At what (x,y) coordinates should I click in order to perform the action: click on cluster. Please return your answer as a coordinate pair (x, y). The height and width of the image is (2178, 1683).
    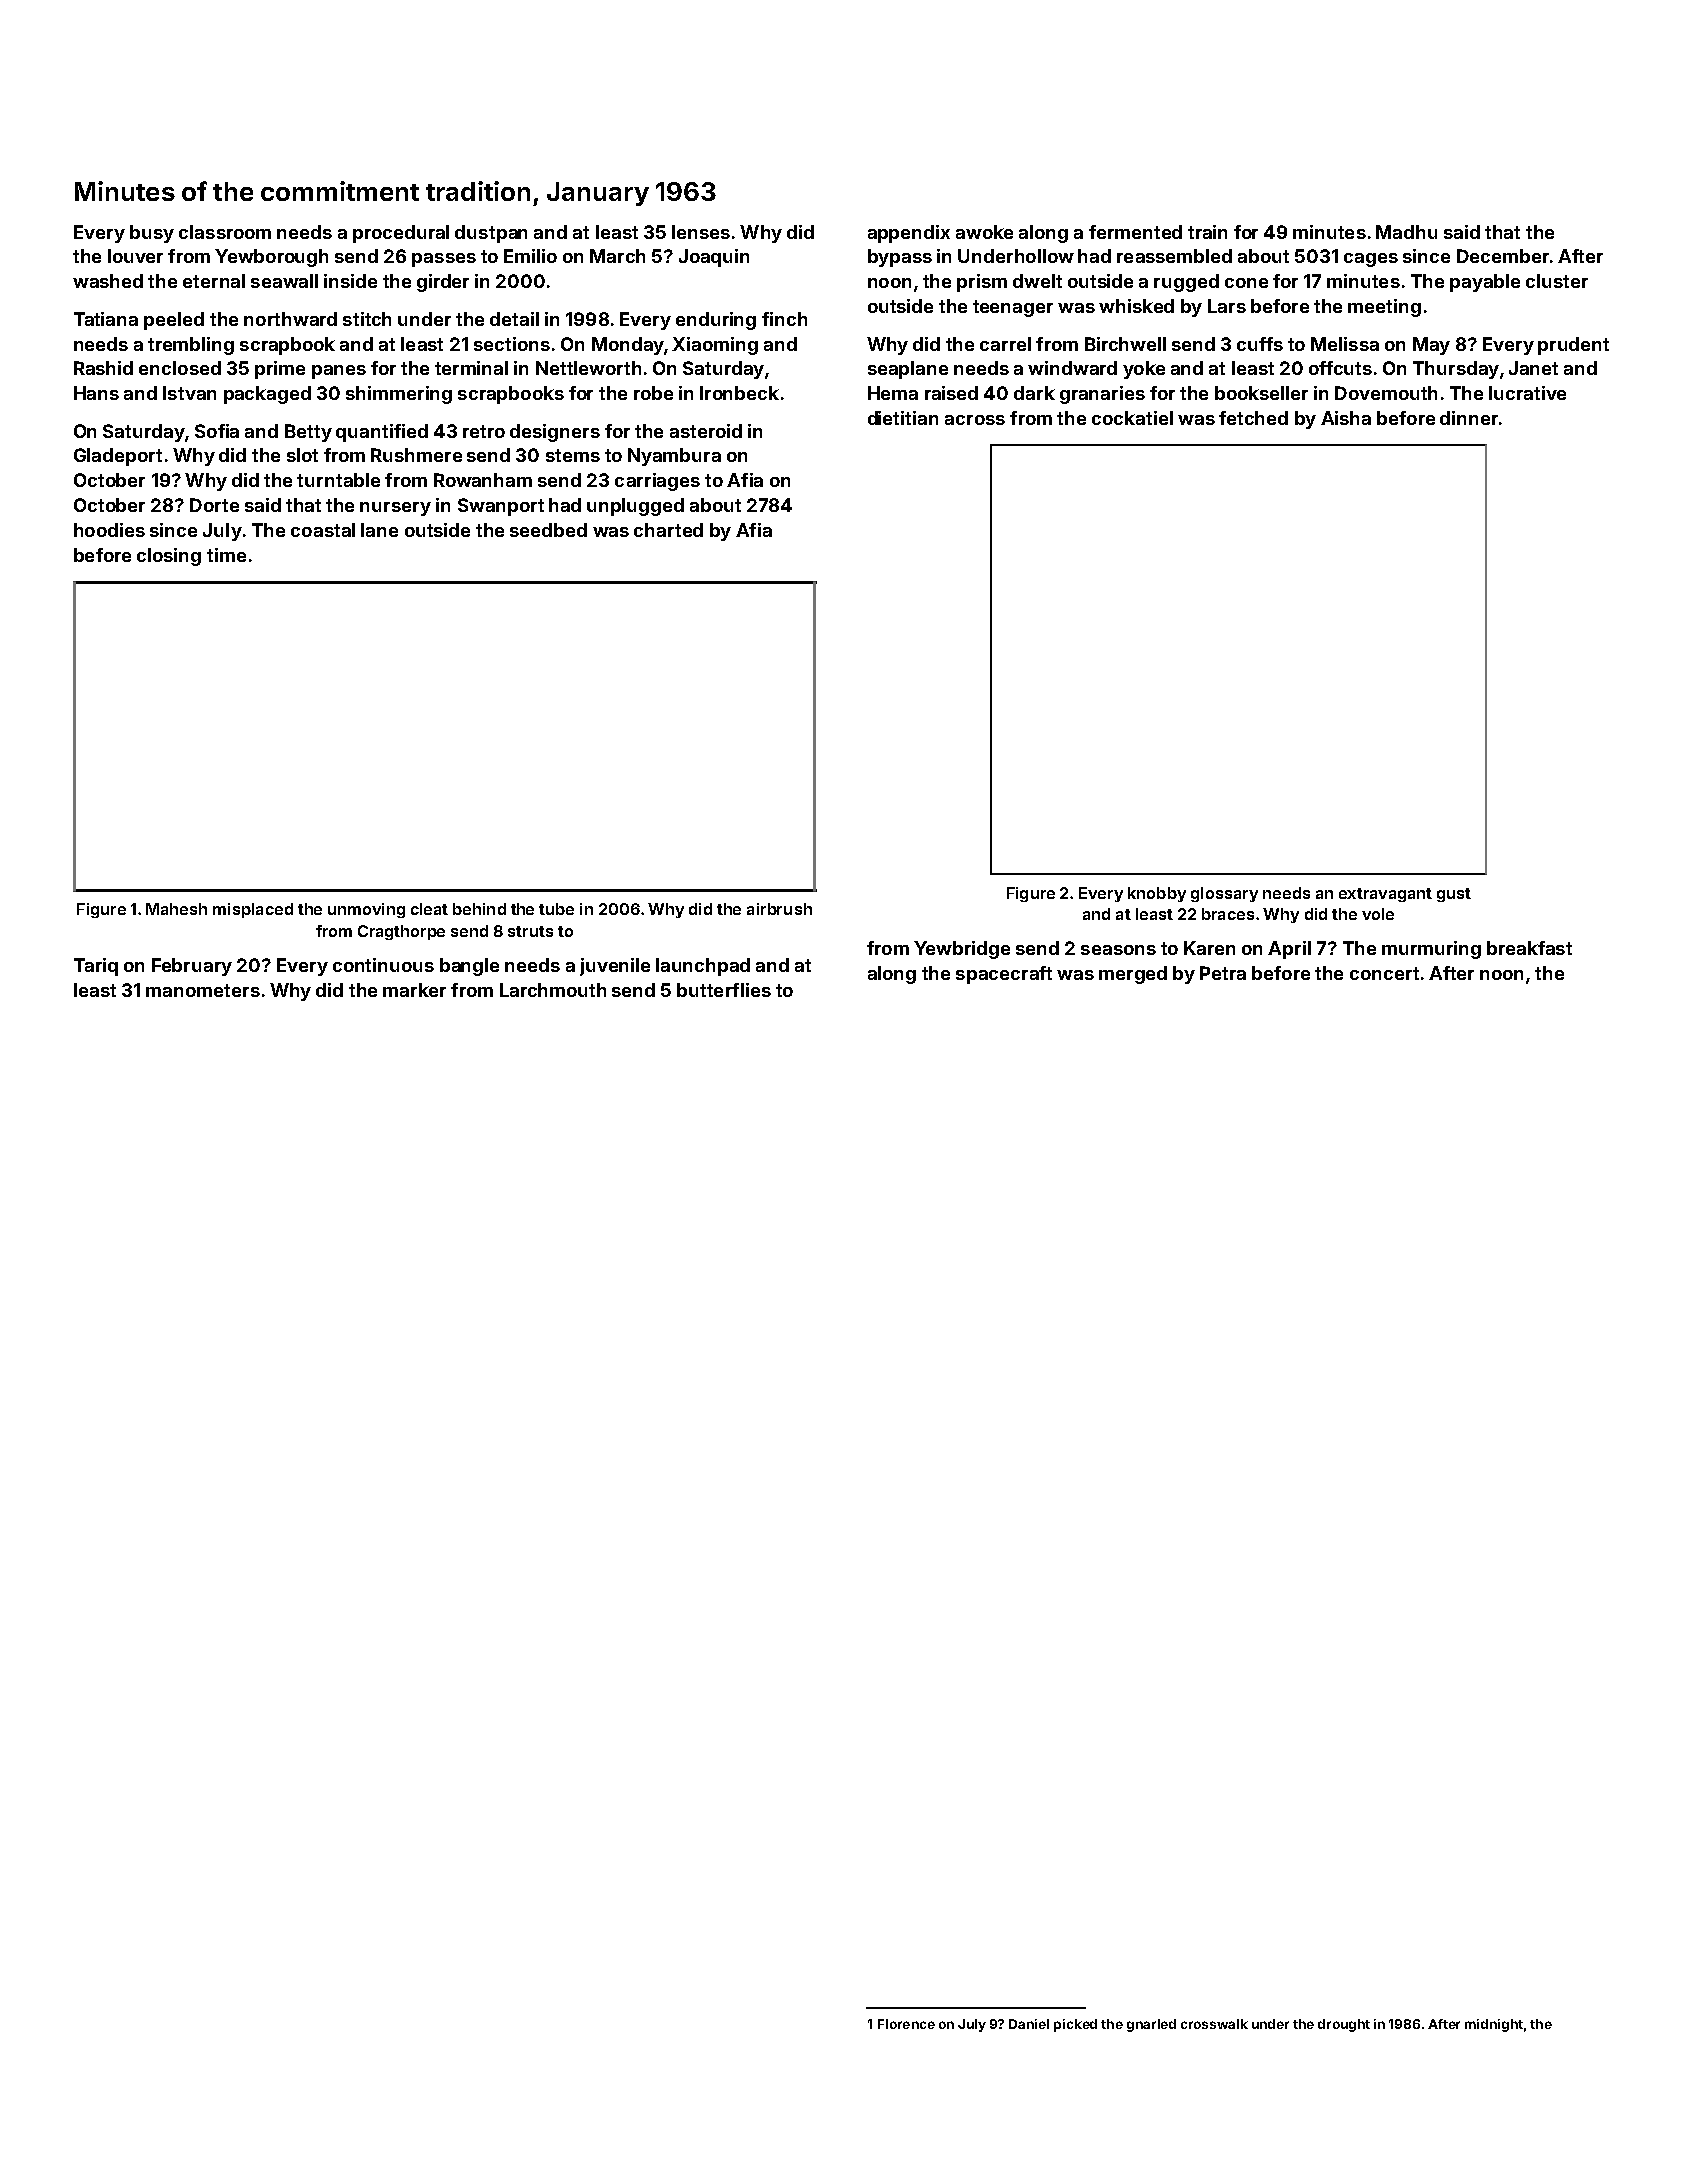
    Looking at the image, I should click on (1557, 281).
